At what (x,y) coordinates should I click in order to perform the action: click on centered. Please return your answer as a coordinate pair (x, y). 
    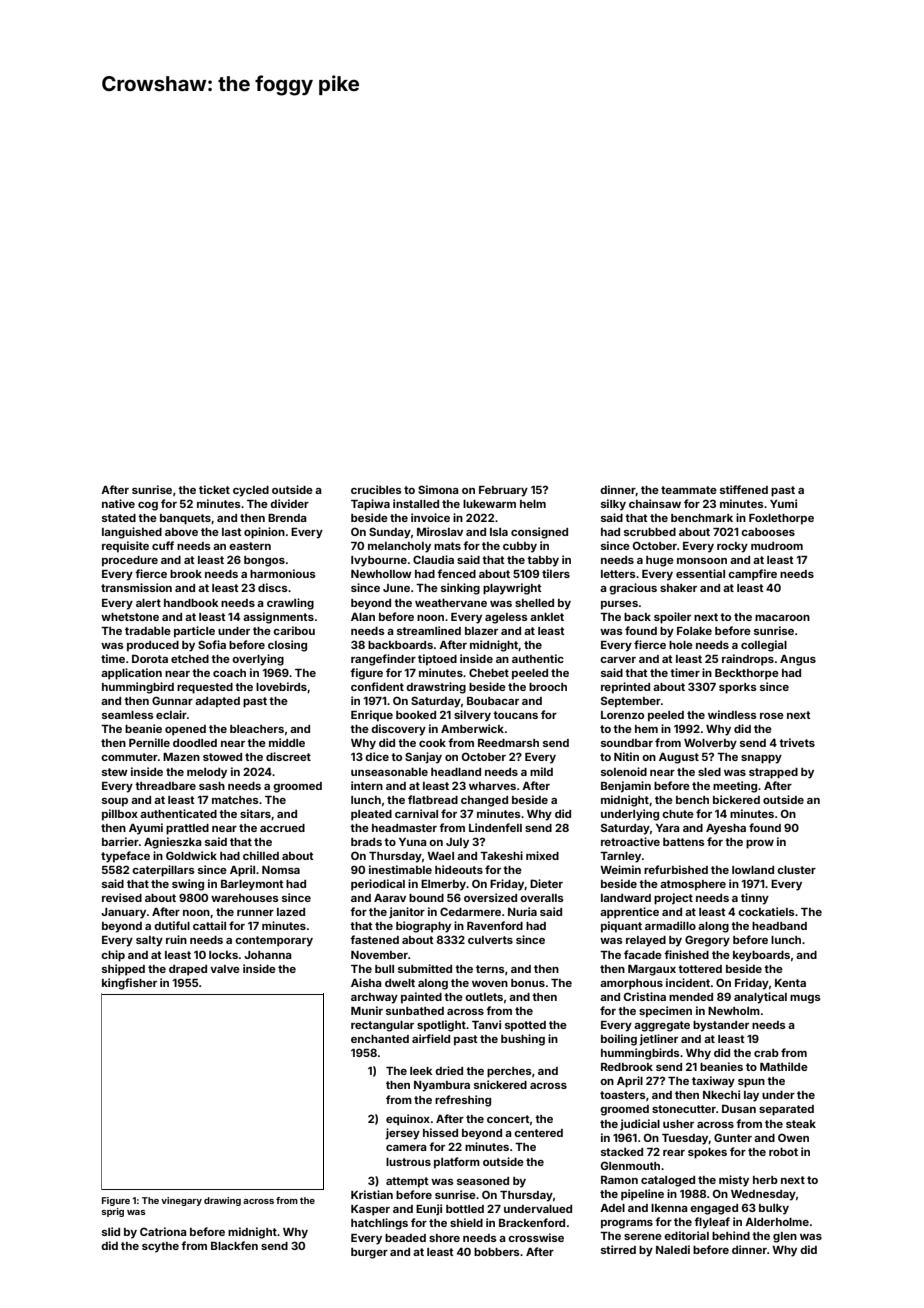
    Looking at the image, I should click on (538, 1133).
